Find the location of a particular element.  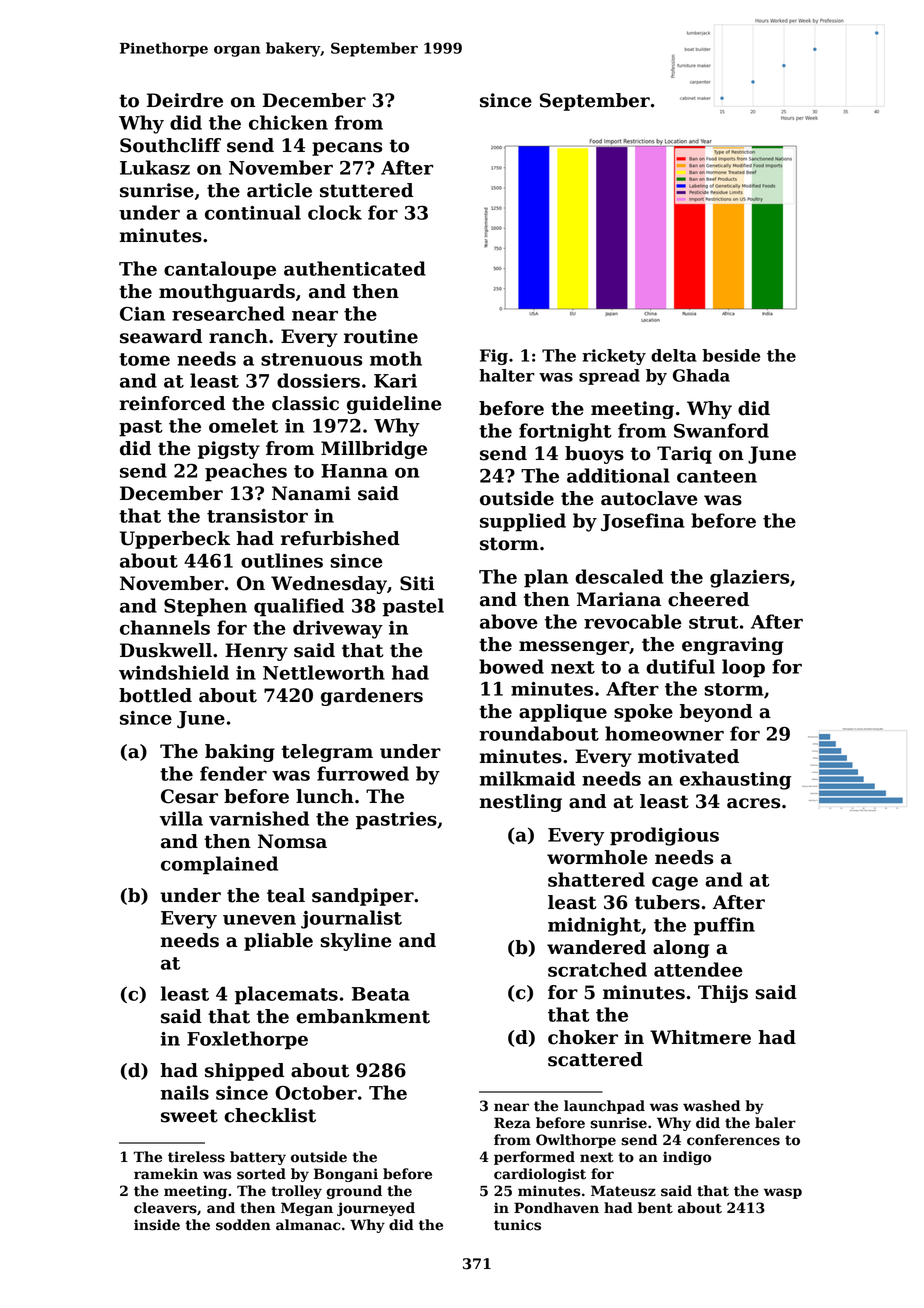

Lukasz is located at coordinates (155, 167).
